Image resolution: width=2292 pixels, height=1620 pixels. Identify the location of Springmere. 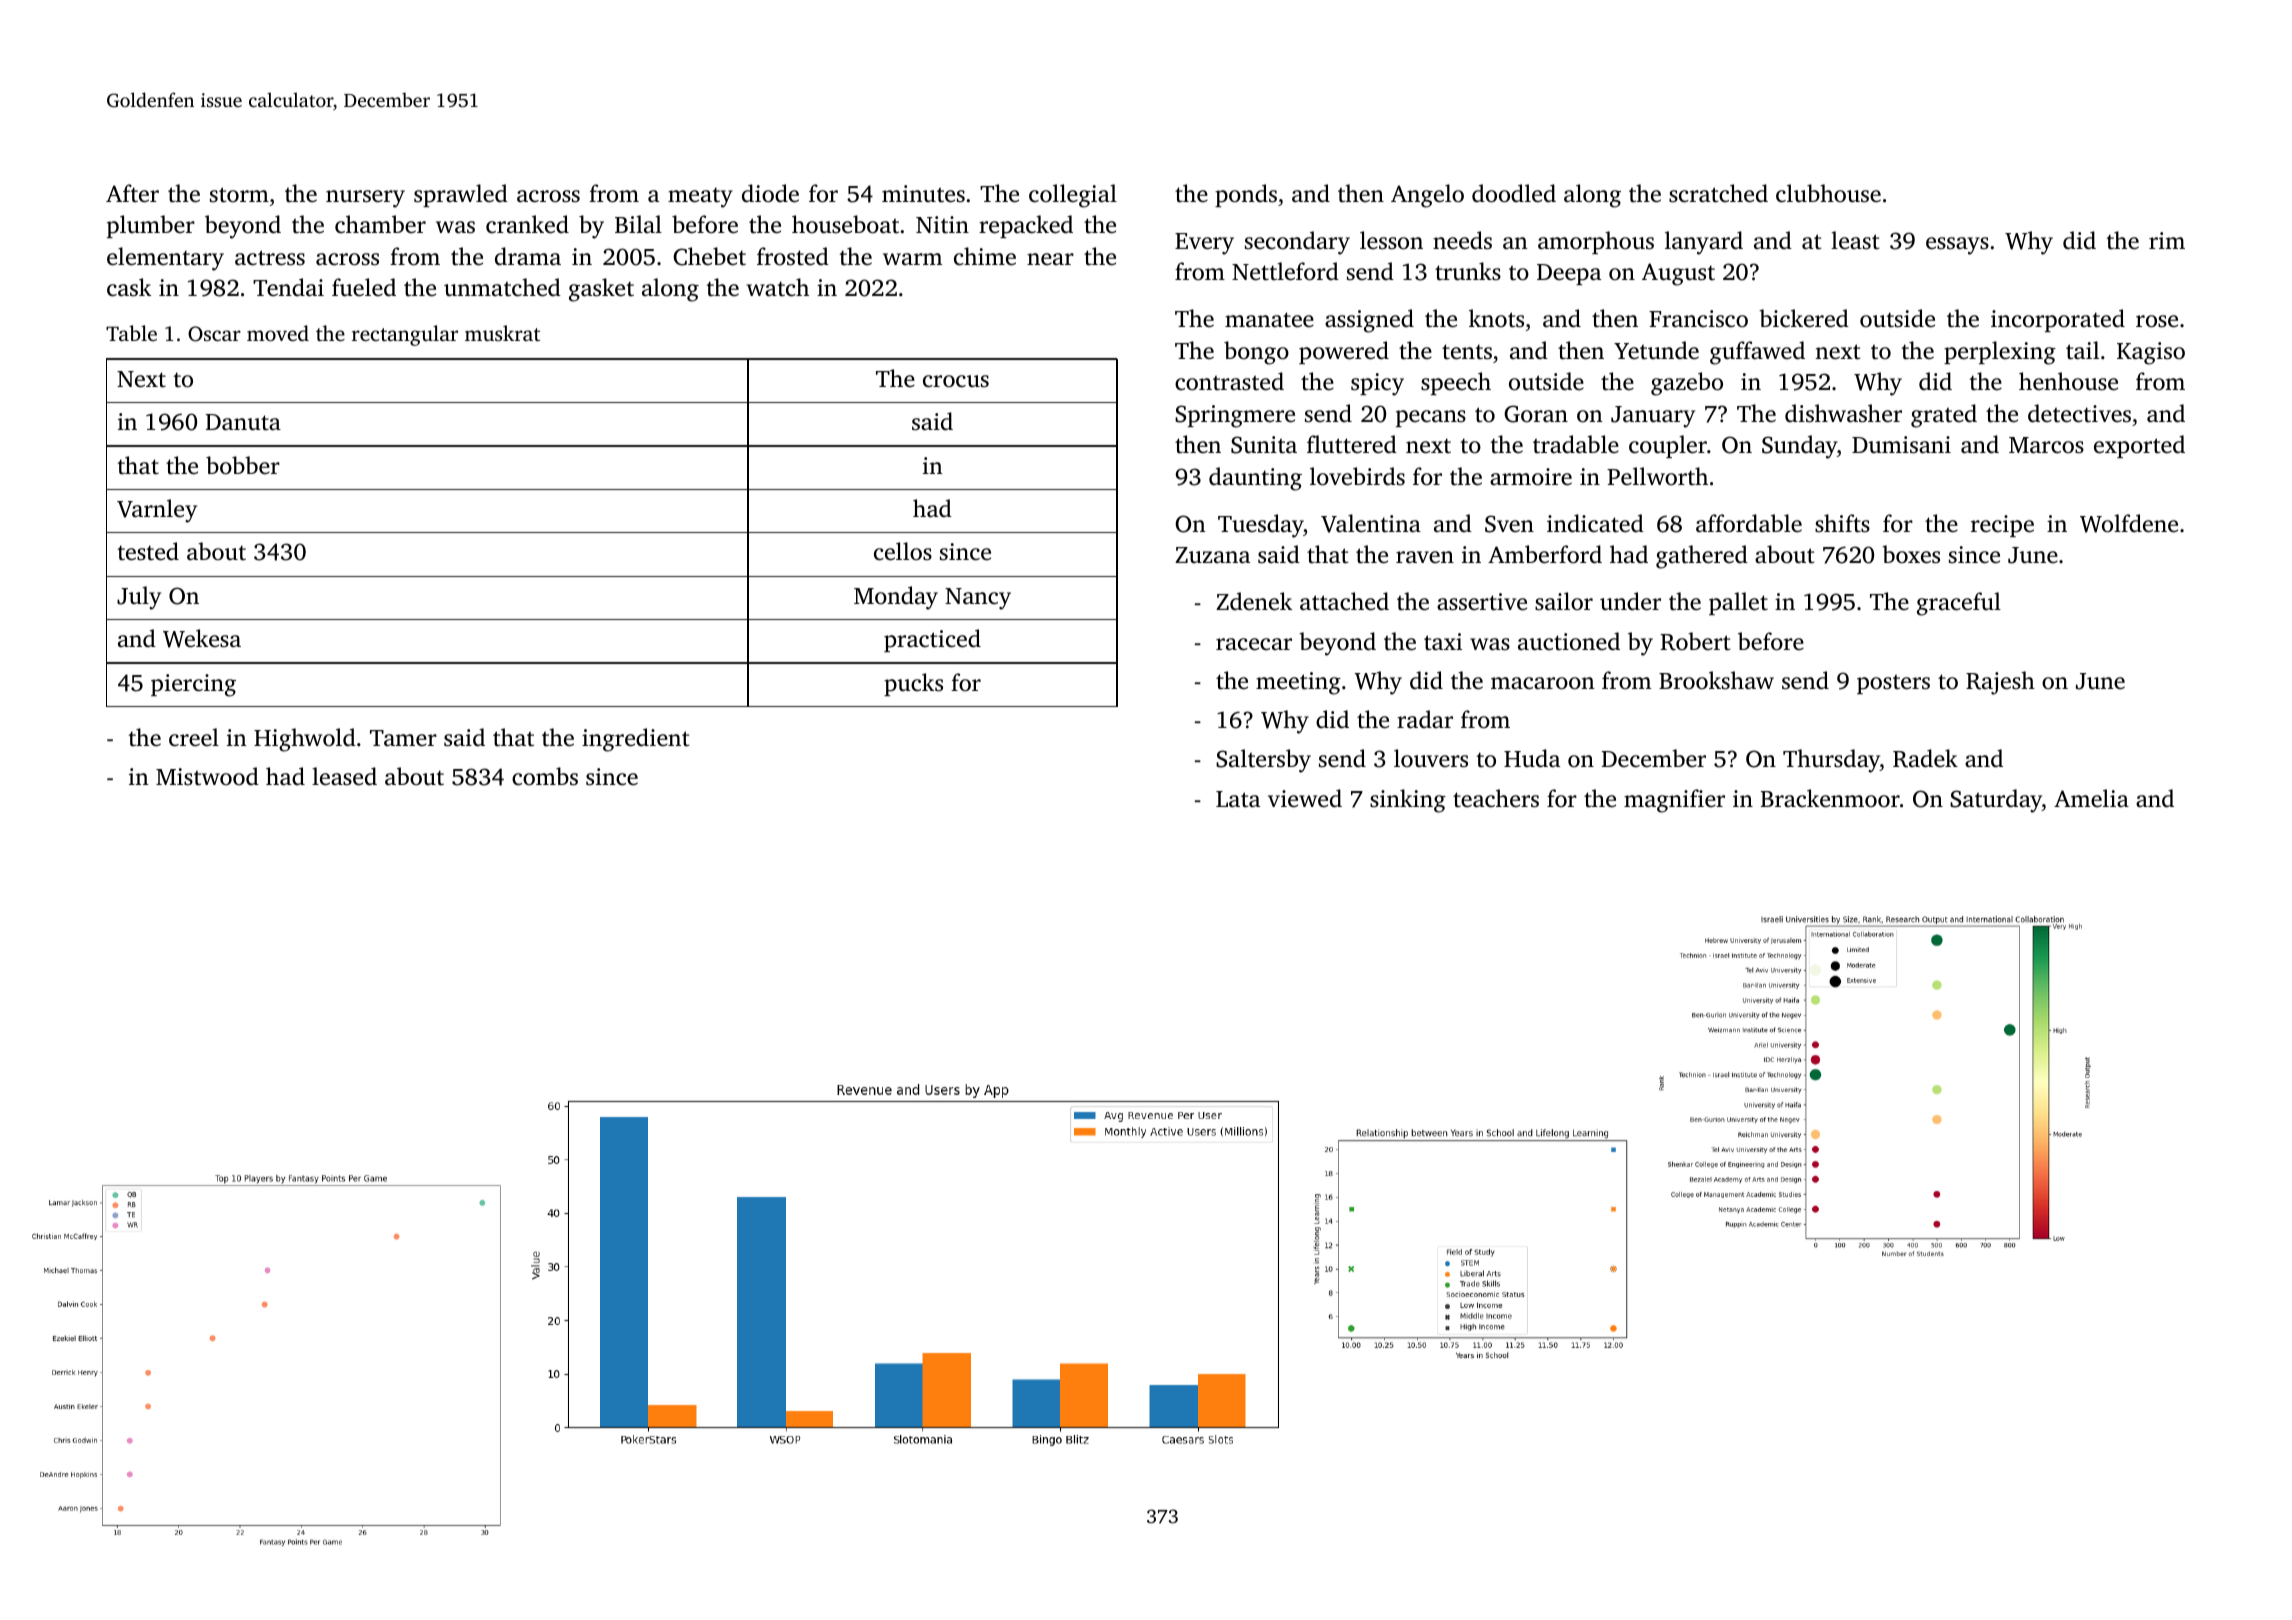
(1235, 416).
